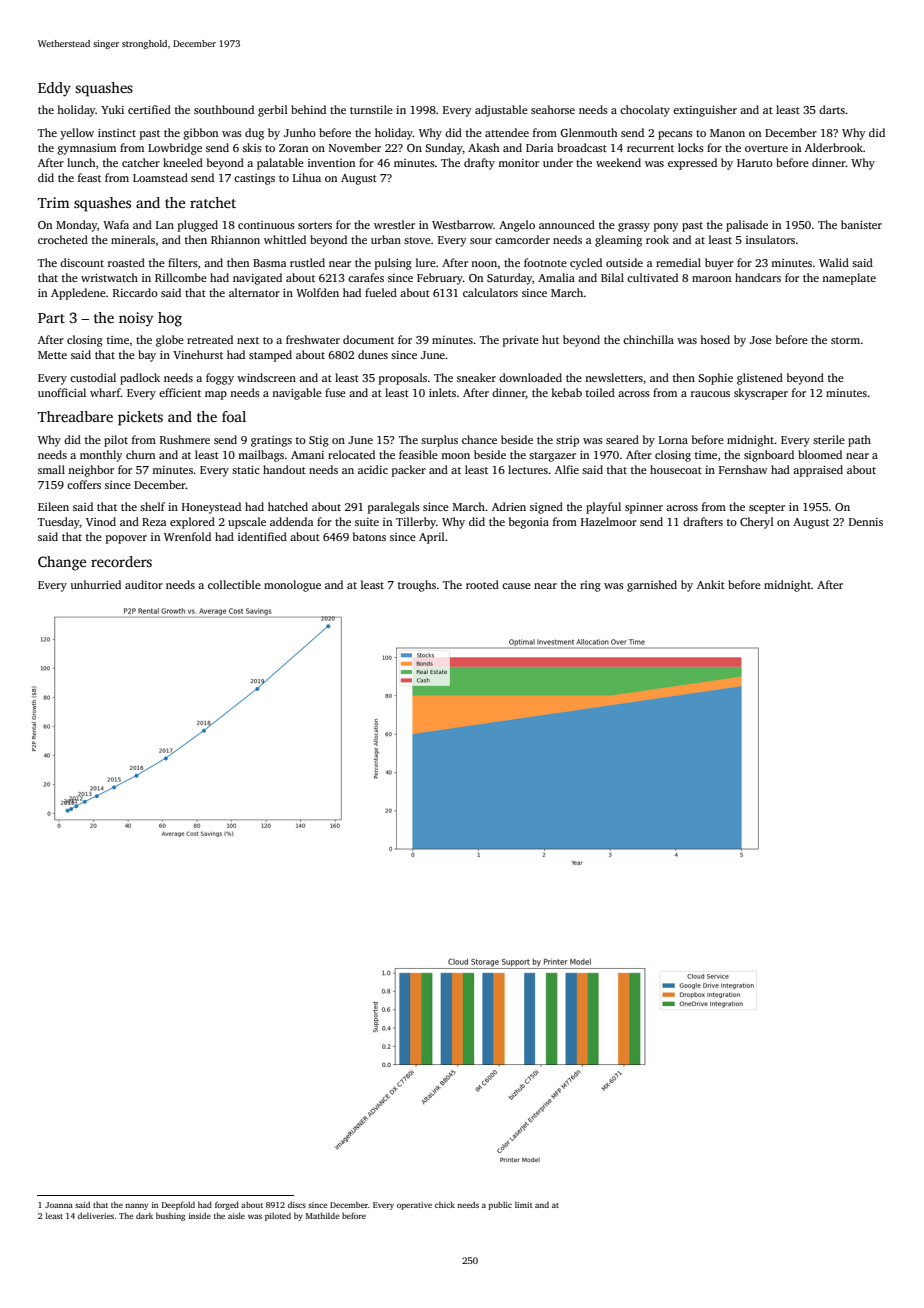  What do you see at coordinates (743, 469) in the screenshot?
I see `Fernshaw` at bounding box center [743, 469].
